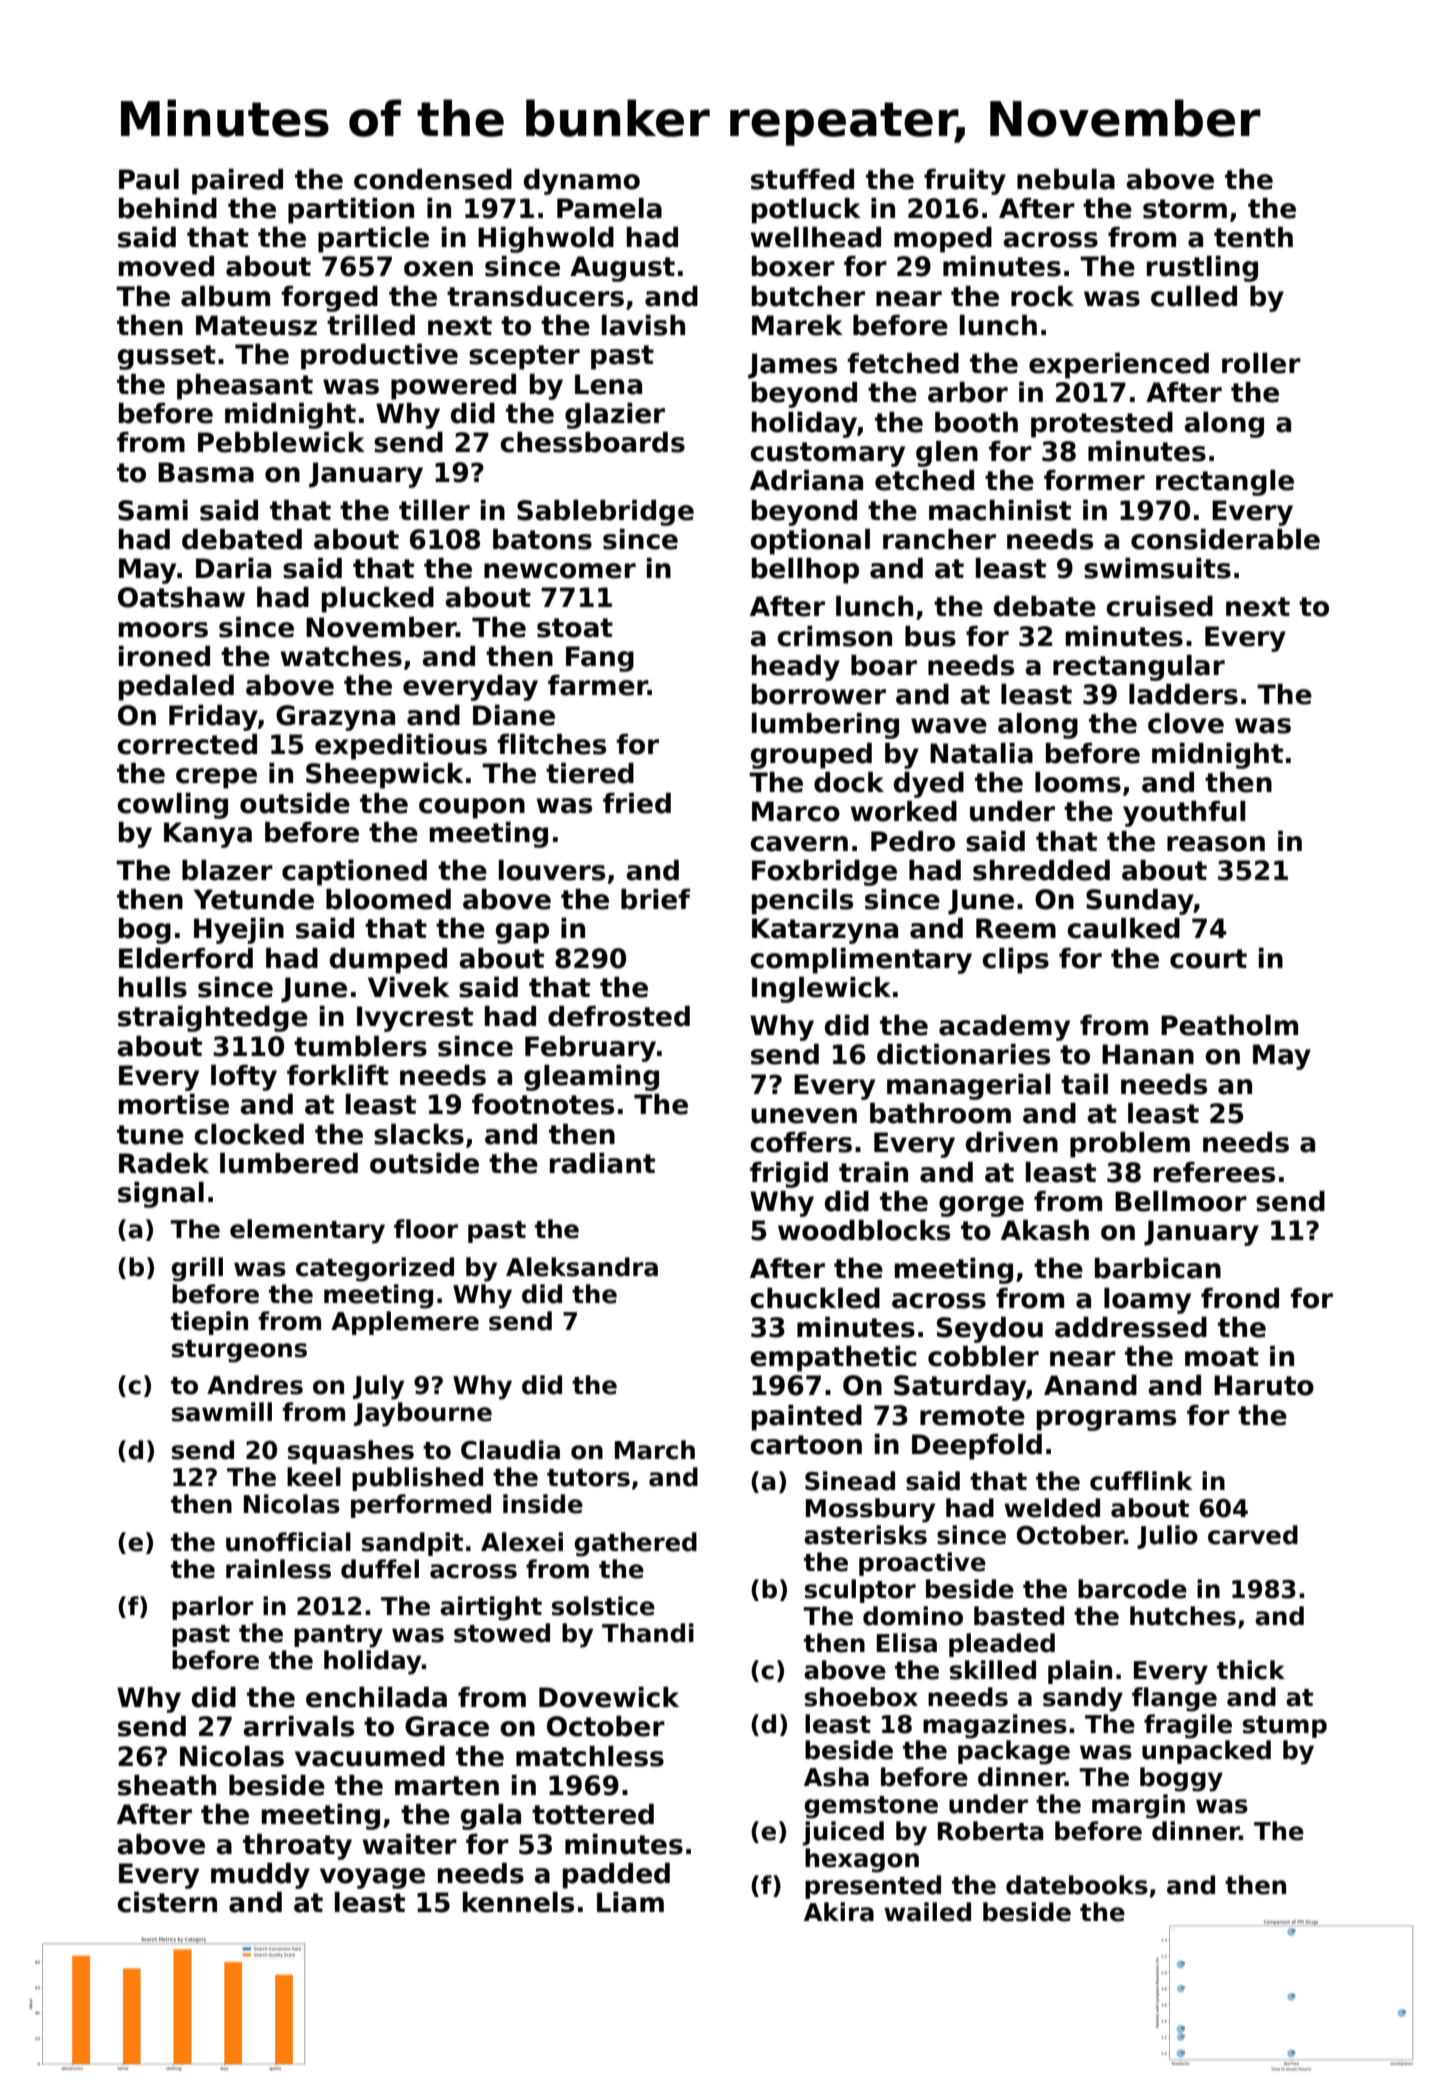  I want to click on rock, so click(1042, 296).
